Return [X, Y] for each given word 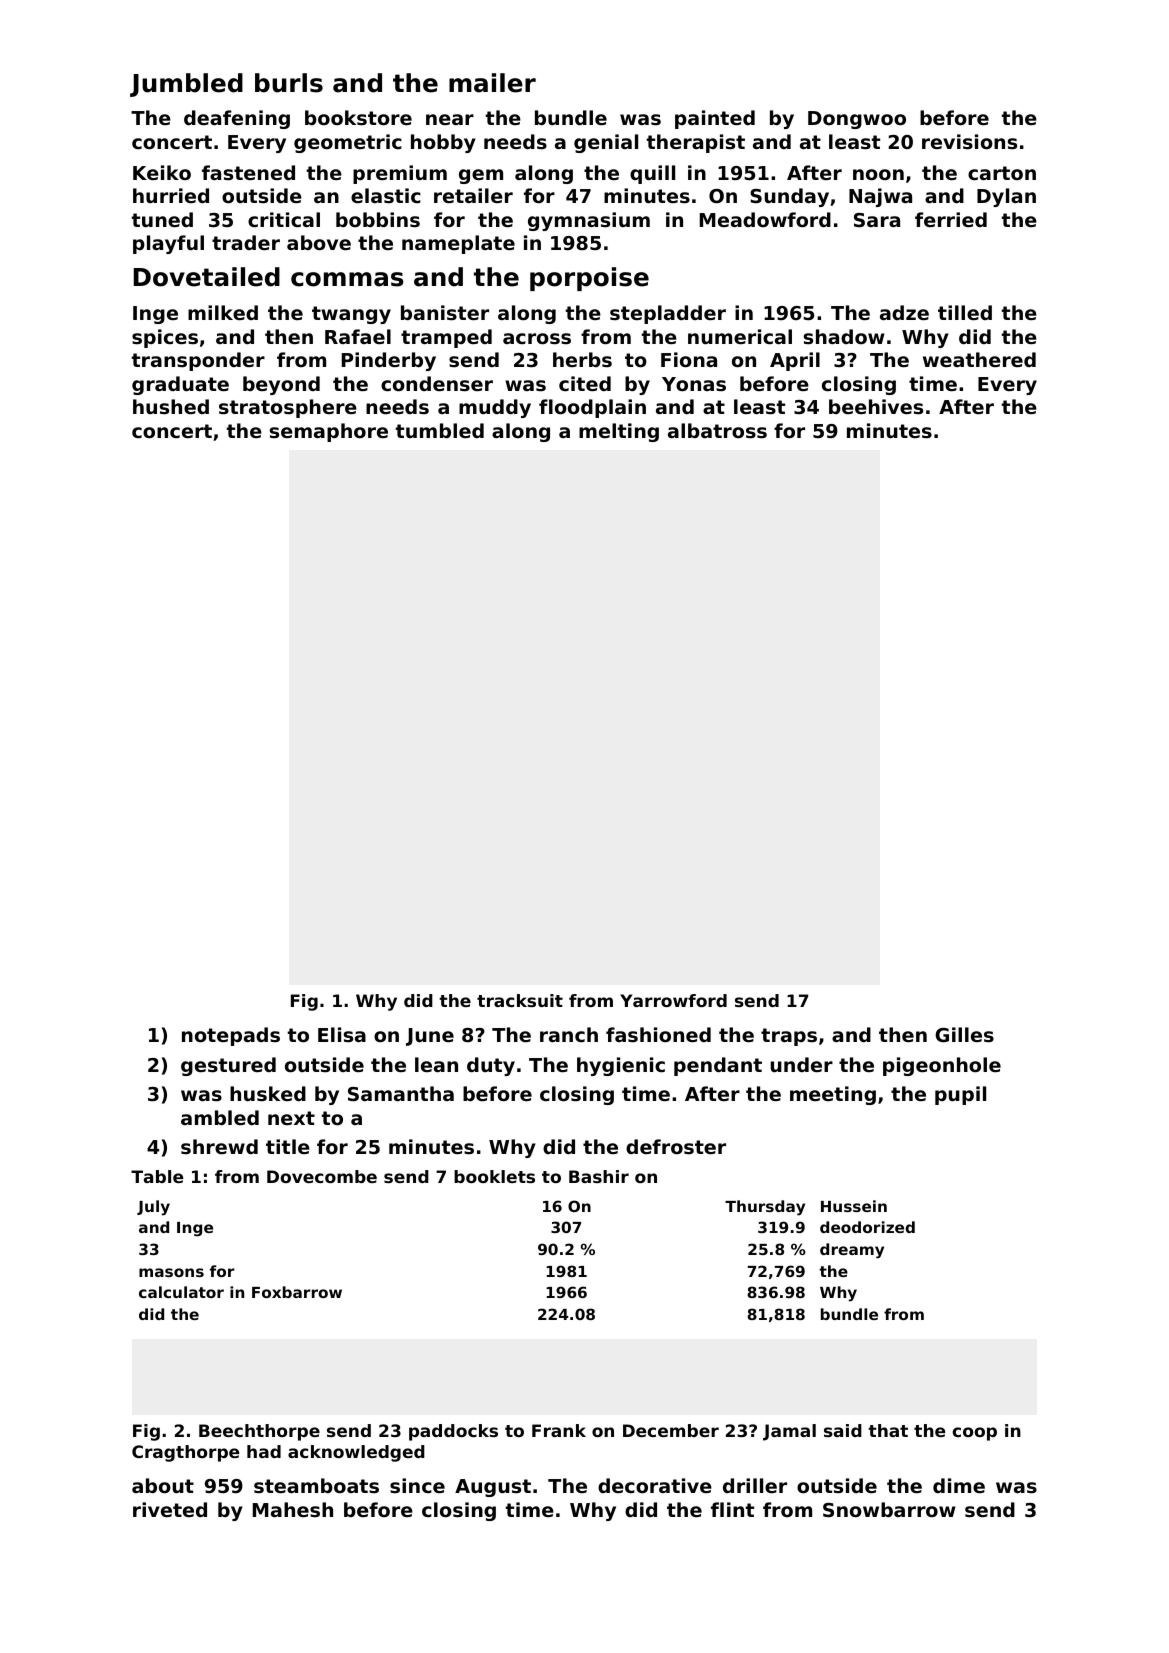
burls [289, 83]
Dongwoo [857, 120]
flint [732, 1509]
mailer [492, 83]
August [493, 1488]
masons [171, 1272]
